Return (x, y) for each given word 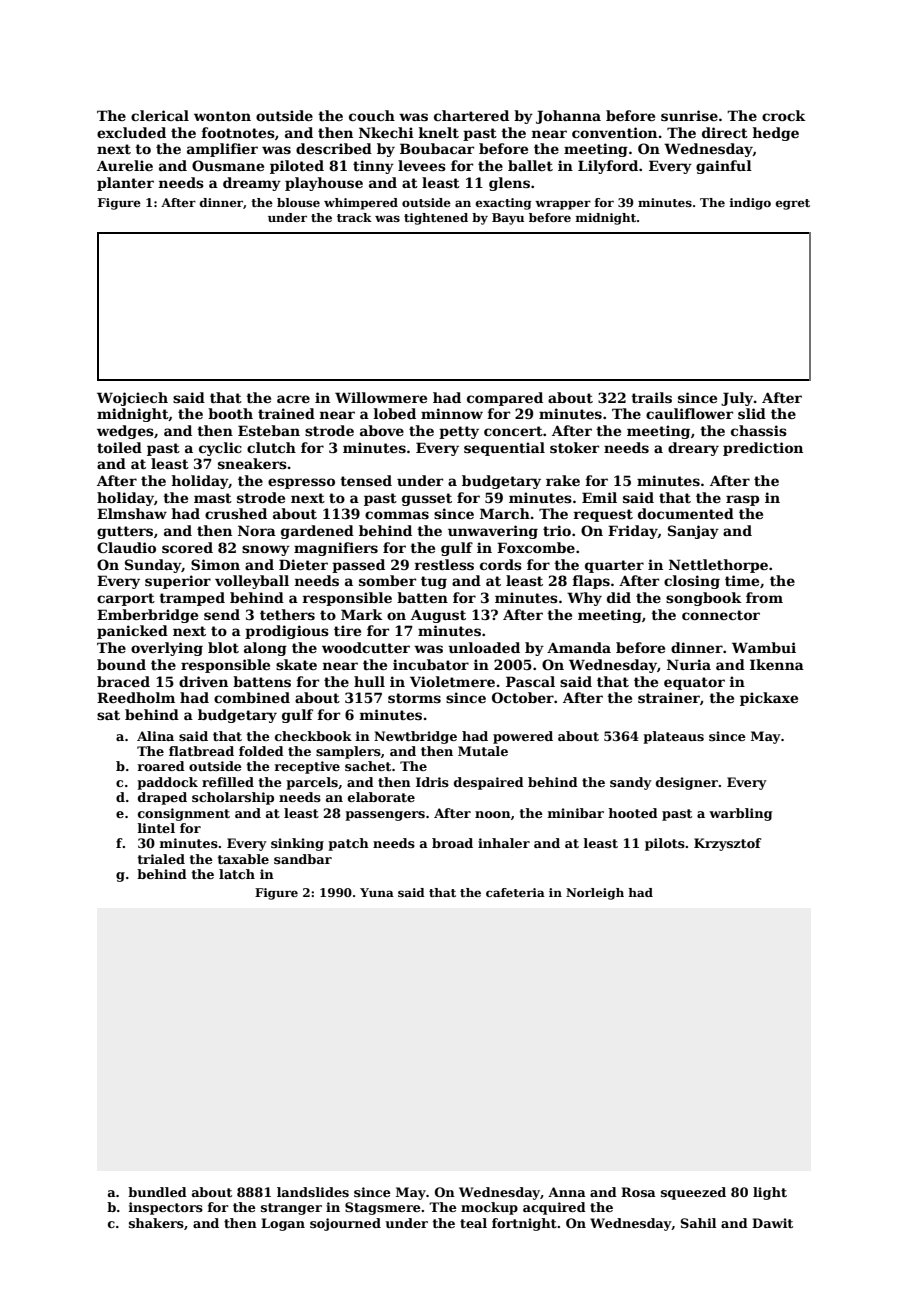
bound (121, 664)
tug (434, 582)
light (770, 1193)
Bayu (508, 219)
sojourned (345, 1224)
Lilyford (608, 167)
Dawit (772, 1223)
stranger (291, 1209)
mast (213, 498)
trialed (161, 859)
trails (651, 397)
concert (513, 431)
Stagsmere (383, 1208)
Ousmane (228, 165)
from (764, 597)
